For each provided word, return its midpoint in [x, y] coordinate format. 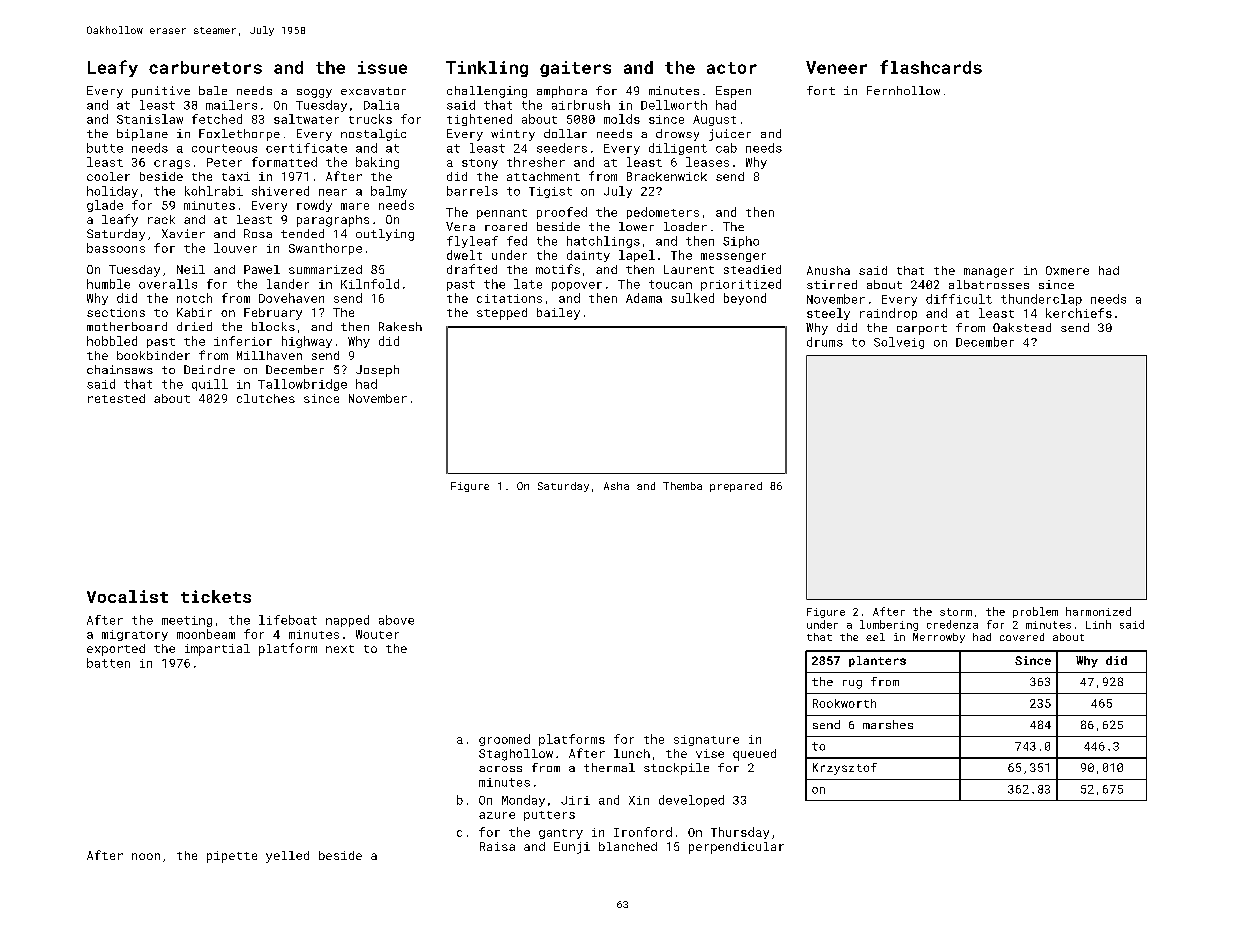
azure [497, 815]
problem [1035, 612]
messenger [733, 257]
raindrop [888, 314]
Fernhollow [903, 90]
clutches [266, 398]
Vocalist [127, 596]
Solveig [899, 343]
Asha [616, 486]
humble [108, 284]
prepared [736, 487]
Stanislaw [150, 119]
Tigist [550, 192]
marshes [888, 724]
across [500, 769]
